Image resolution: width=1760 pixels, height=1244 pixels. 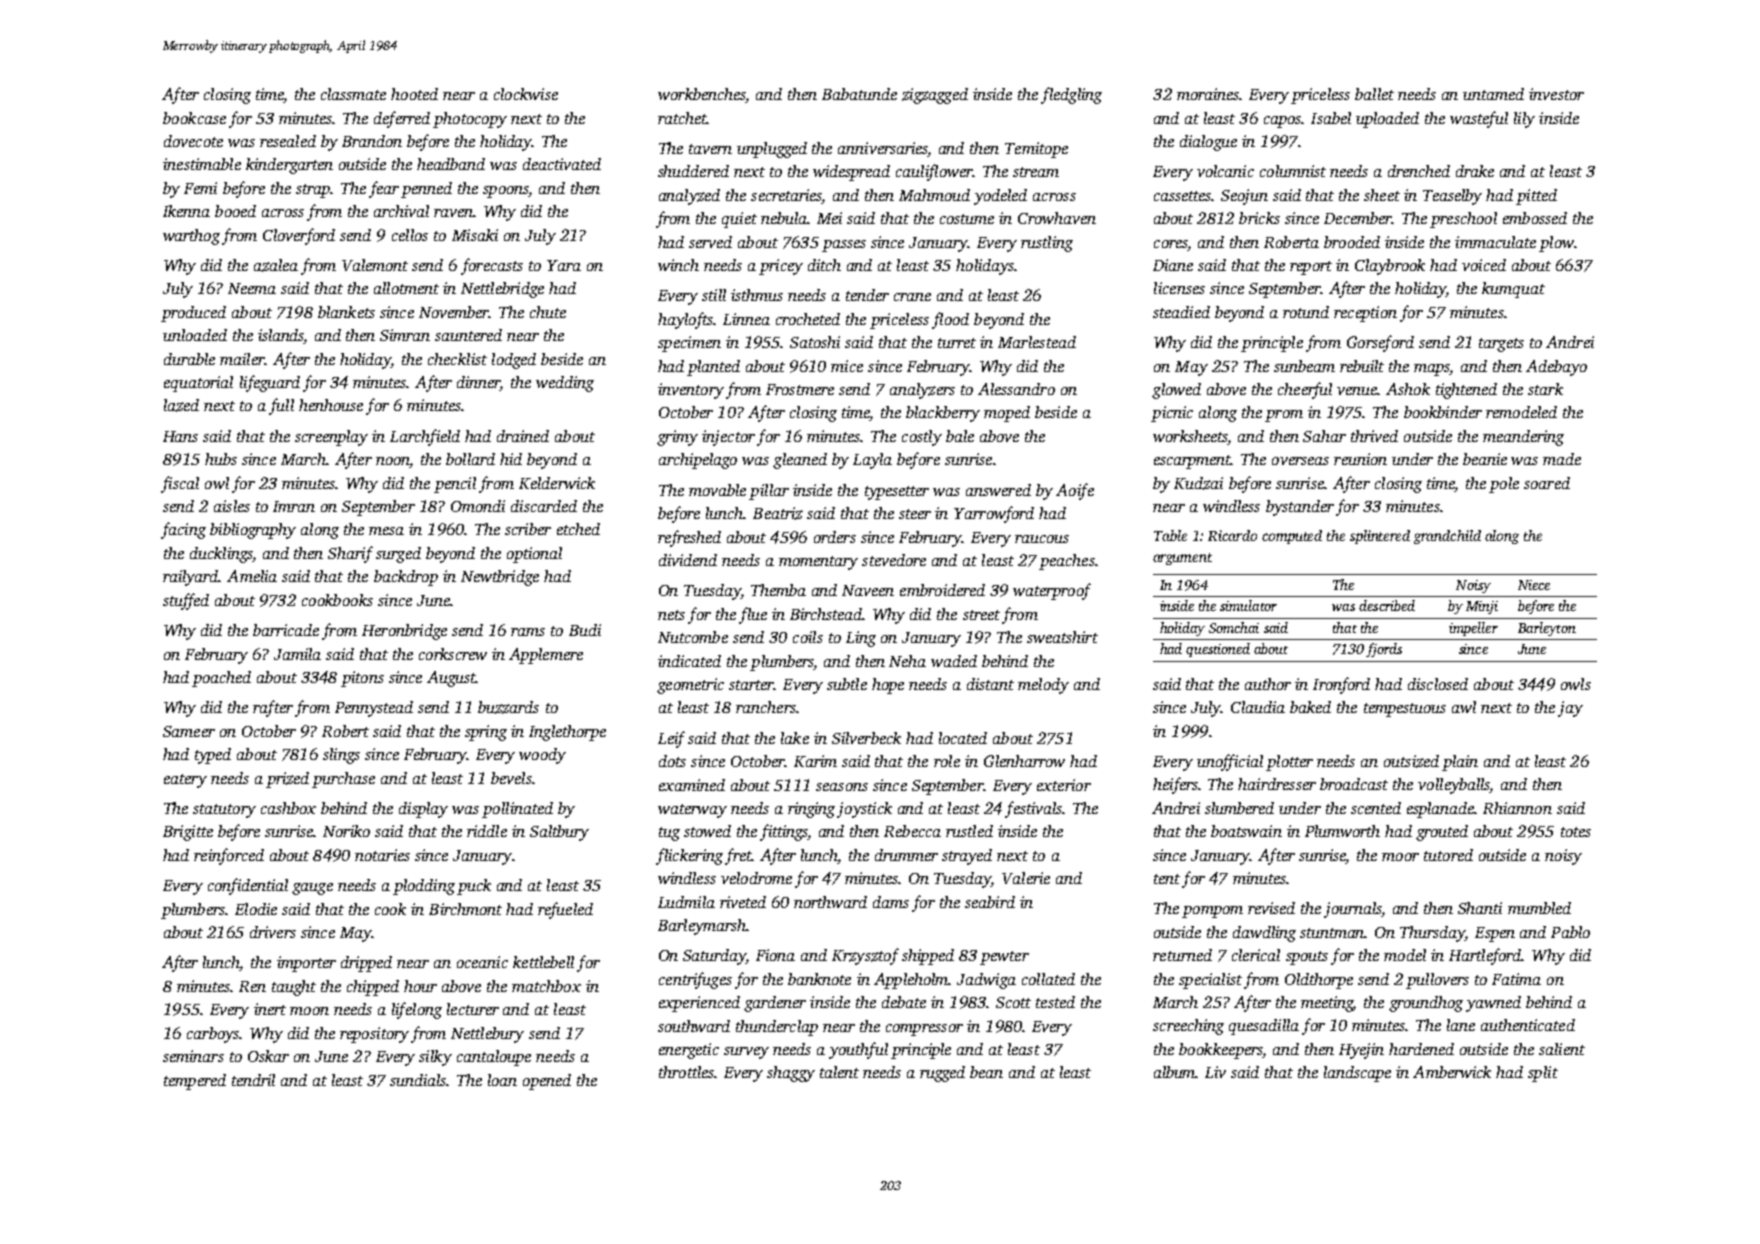 What do you see at coordinates (435, 1058) in the document?
I see `silky` at bounding box center [435, 1058].
